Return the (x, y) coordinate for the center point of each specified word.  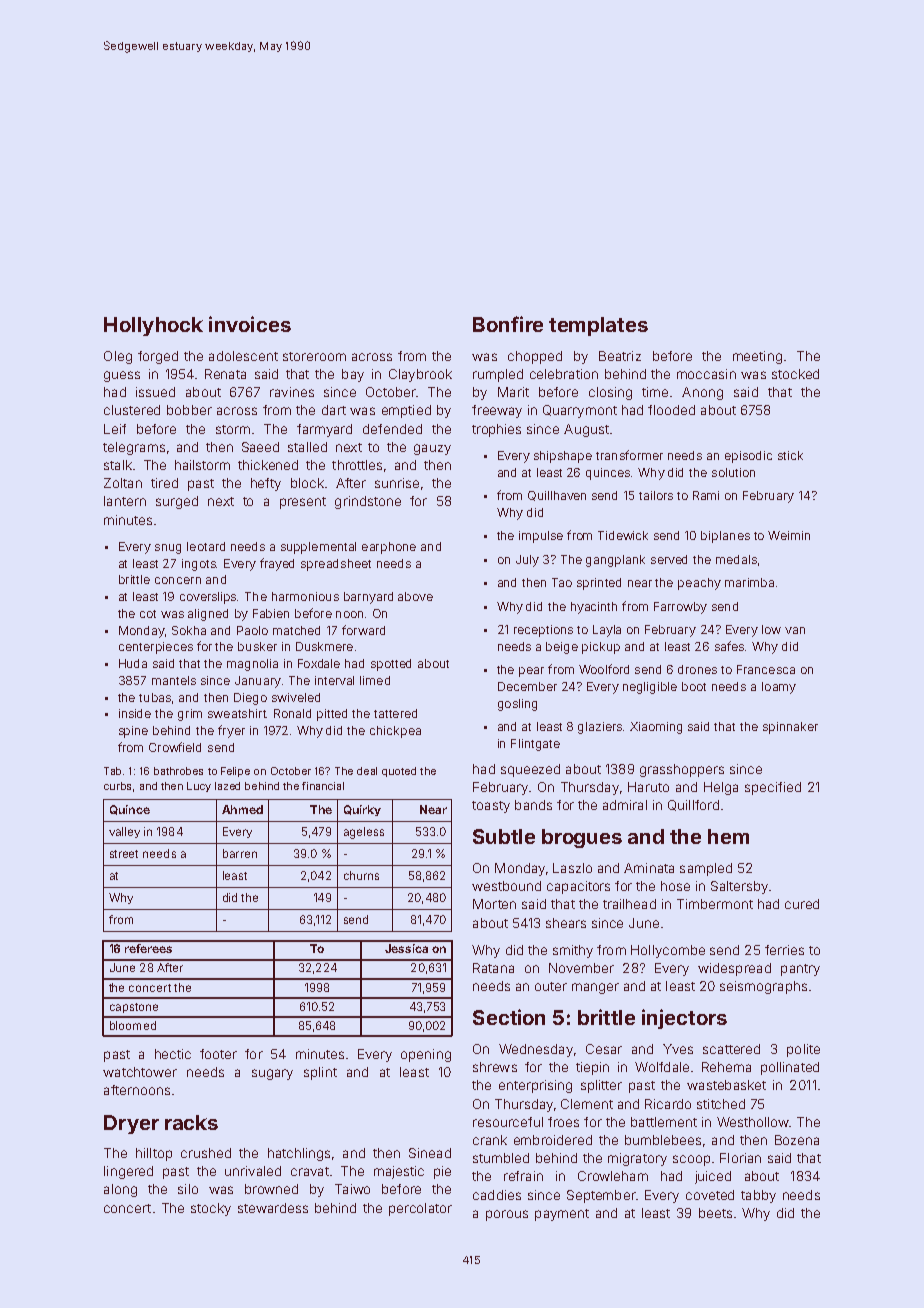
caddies (497, 1195)
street (124, 854)
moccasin (706, 374)
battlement (664, 1122)
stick (790, 455)
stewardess (273, 1208)
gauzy (432, 449)
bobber (189, 410)
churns (361, 875)
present (303, 503)
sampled (706, 869)
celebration (564, 374)
